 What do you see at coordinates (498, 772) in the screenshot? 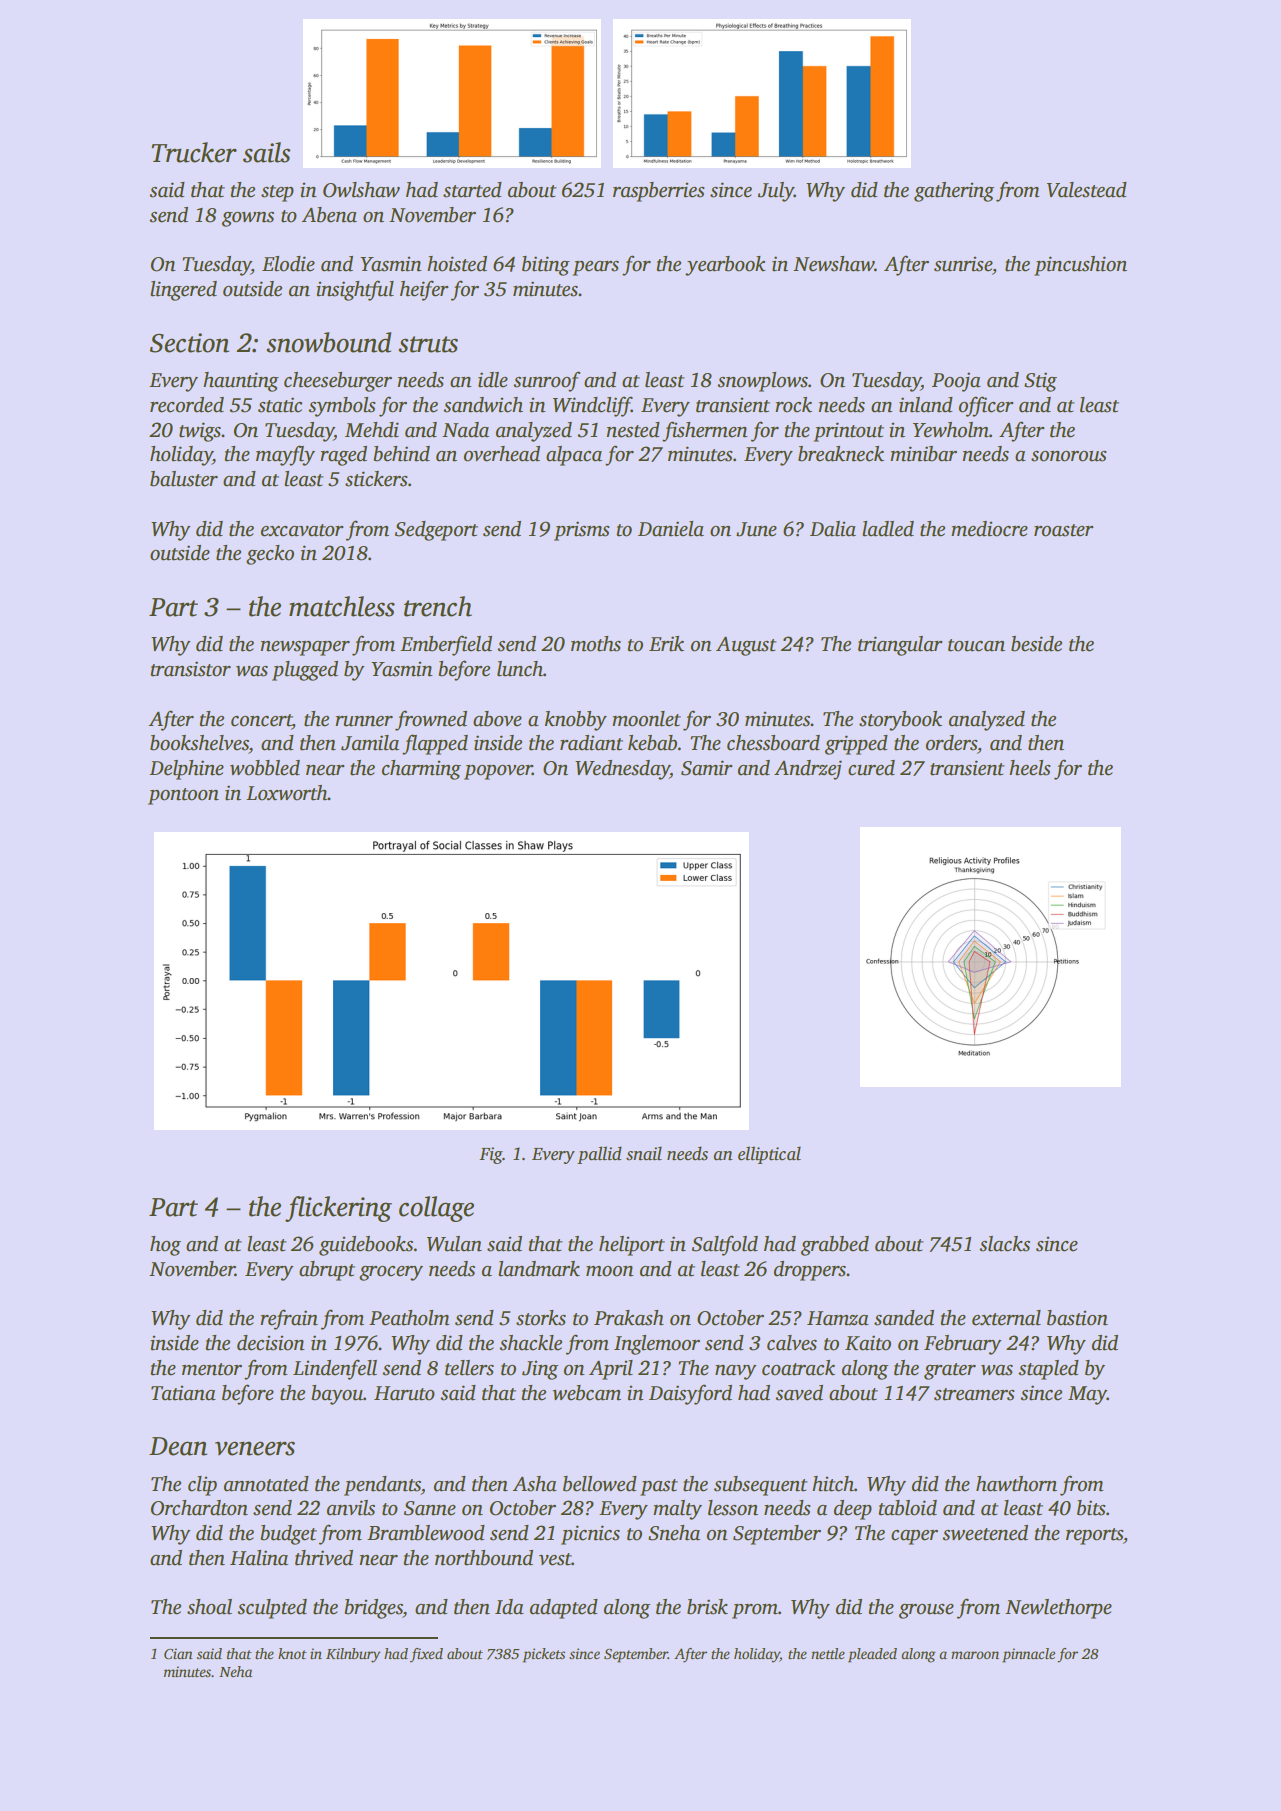
I see `popover` at bounding box center [498, 772].
